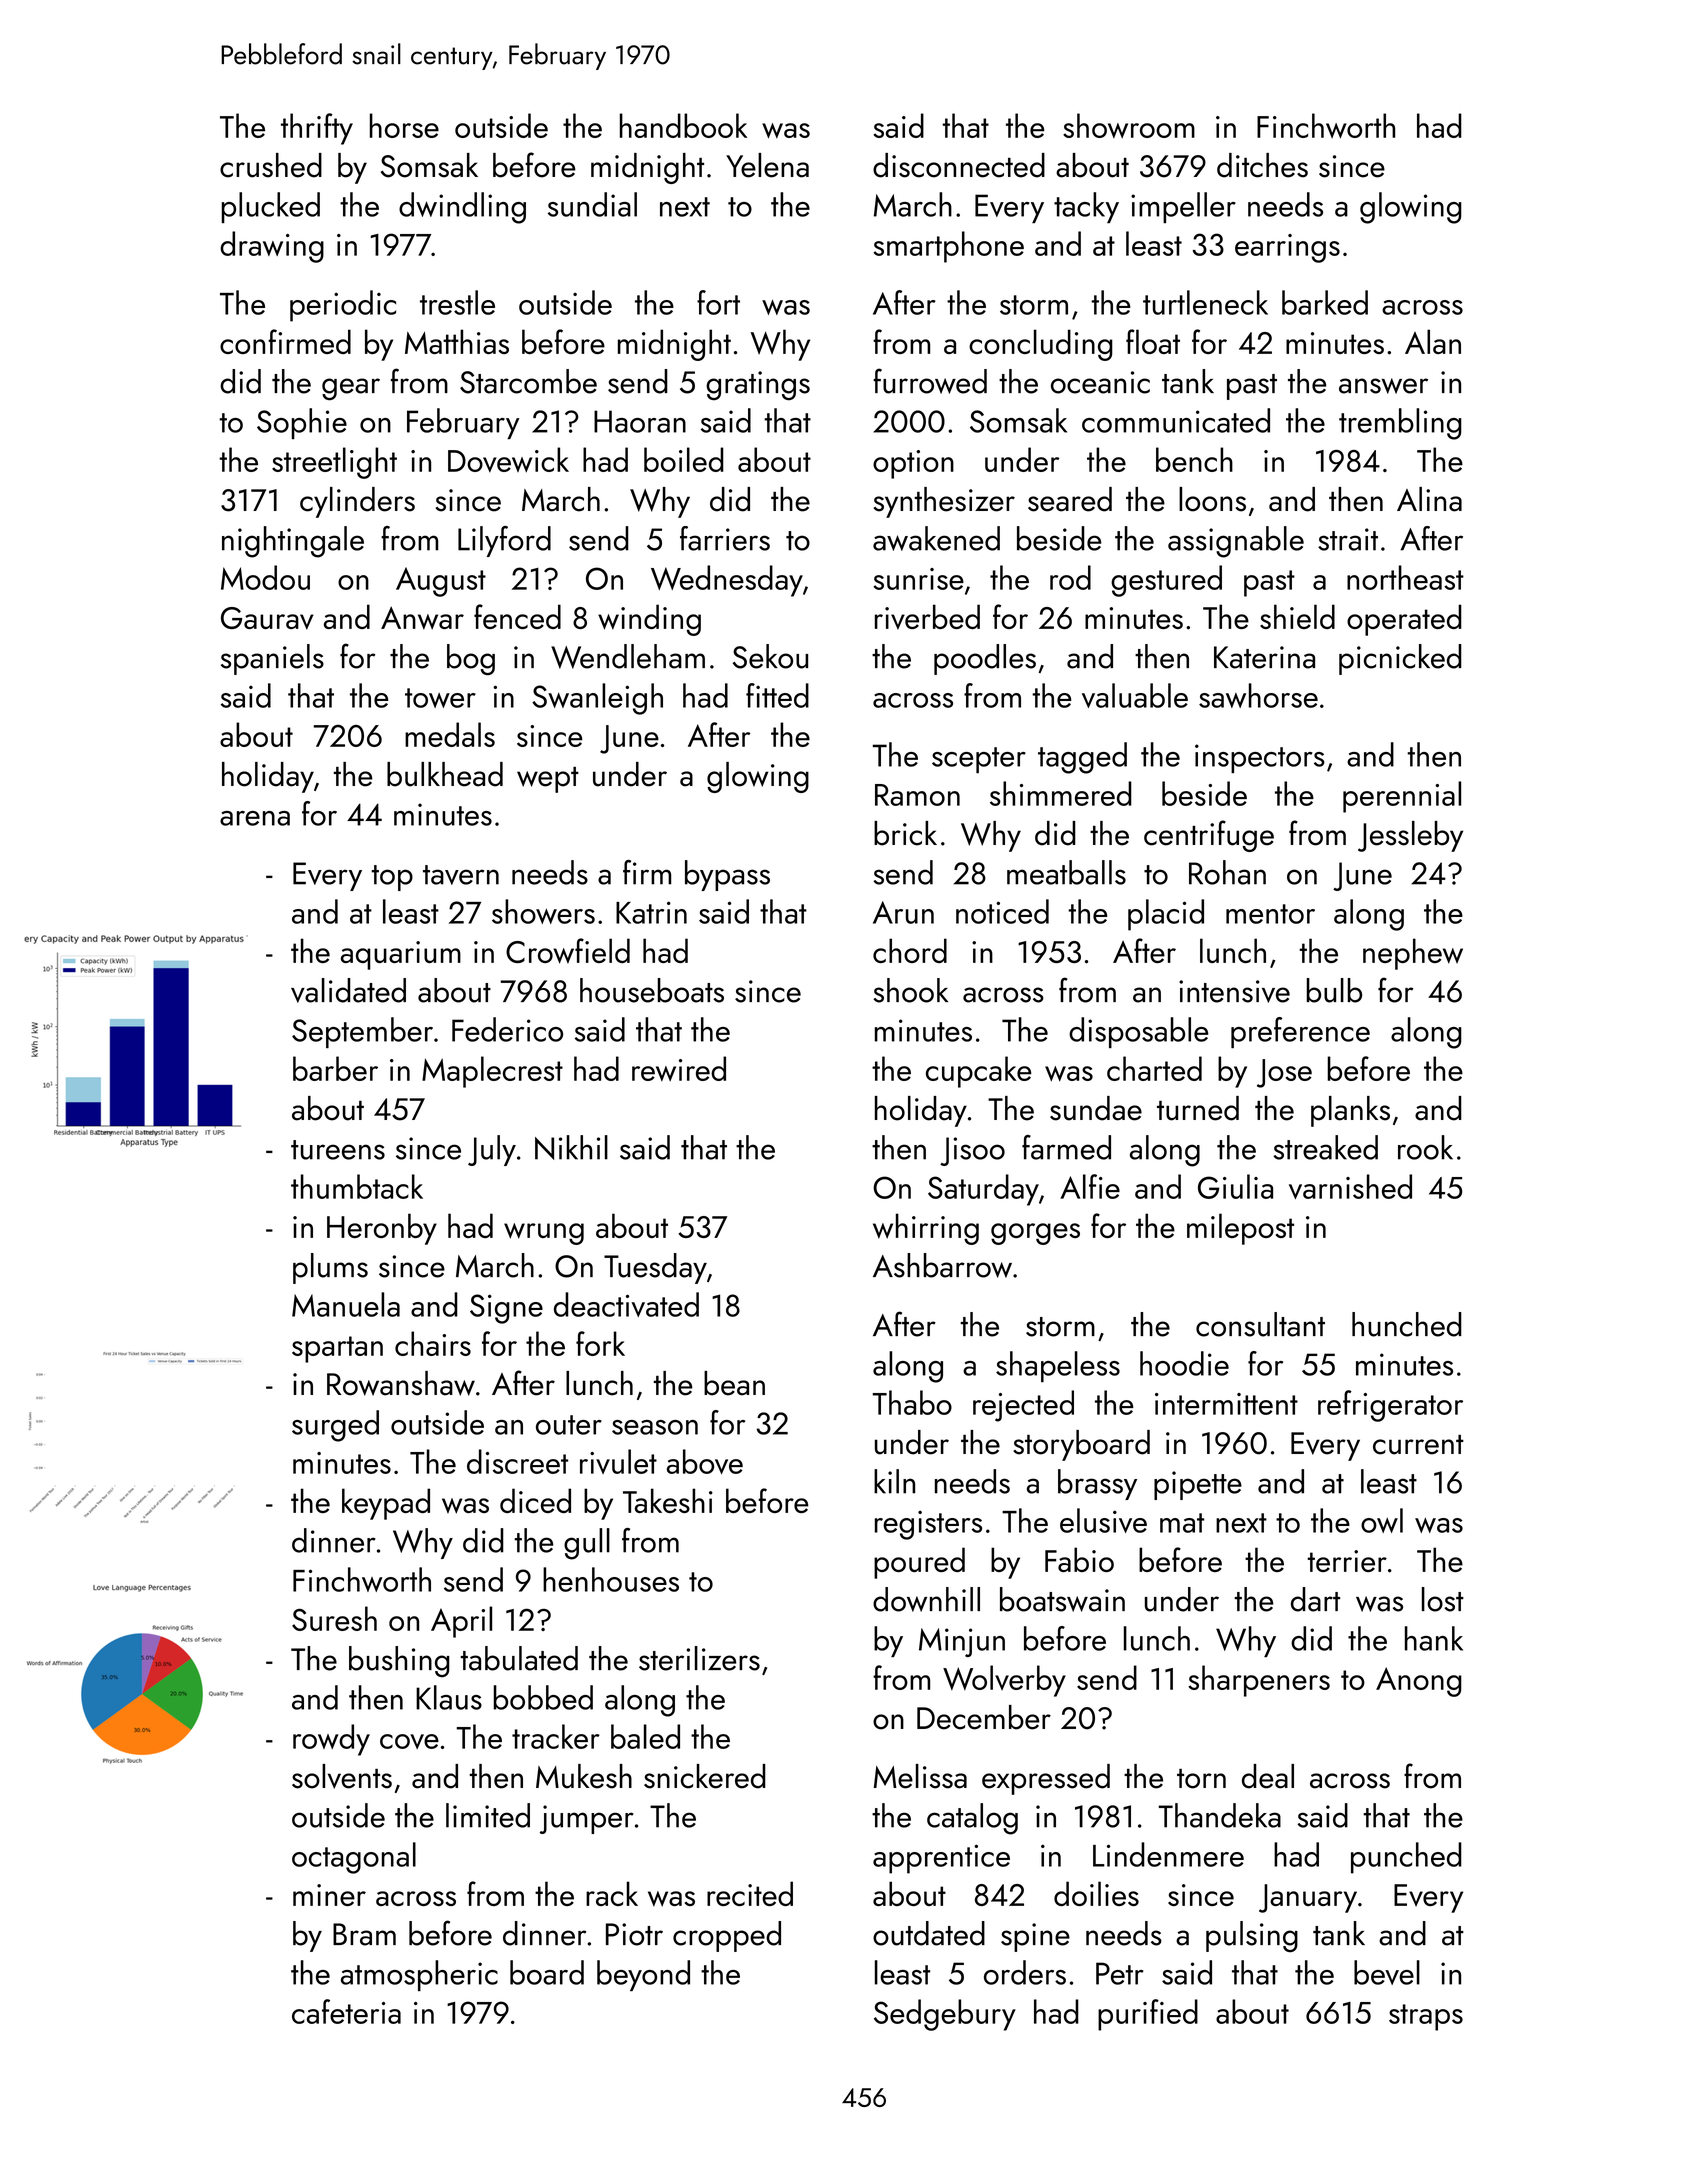 This screenshot has height=2178, width=1683. I want to click on brick, so click(905, 833).
